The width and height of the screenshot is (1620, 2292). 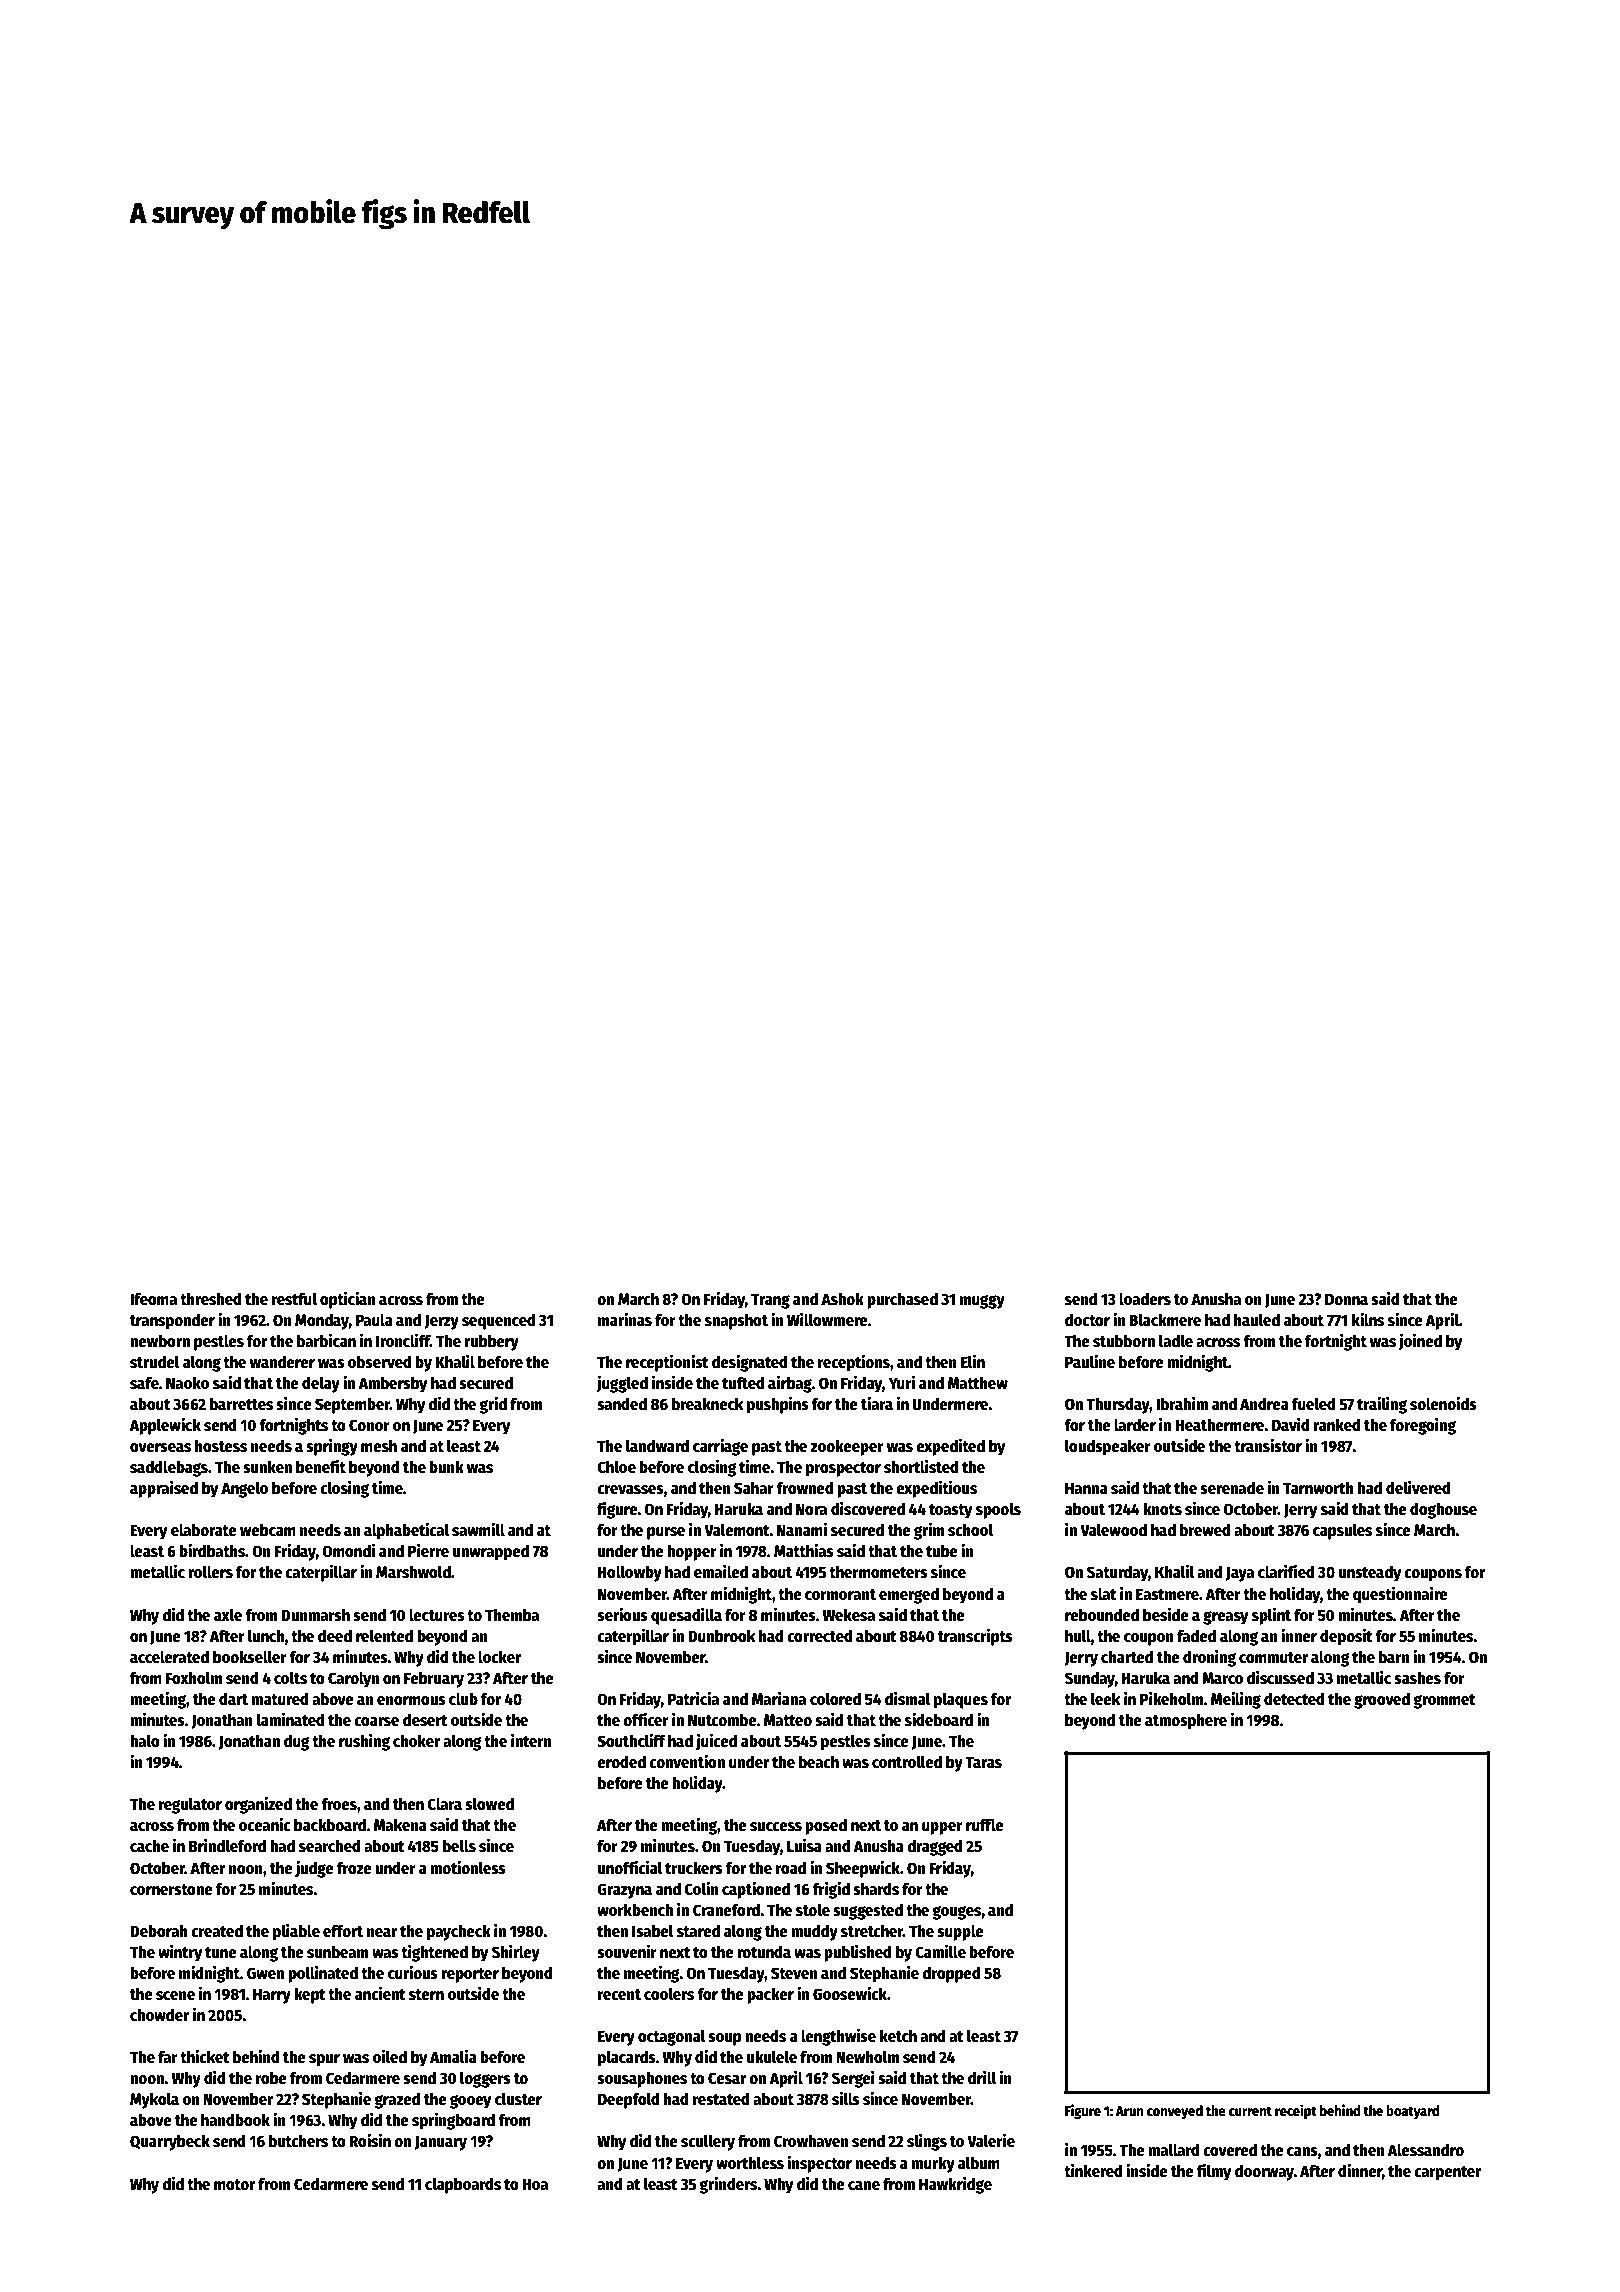 What do you see at coordinates (470, 1975) in the screenshot?
I see `reporter` at bounding box center [470, 1975].
